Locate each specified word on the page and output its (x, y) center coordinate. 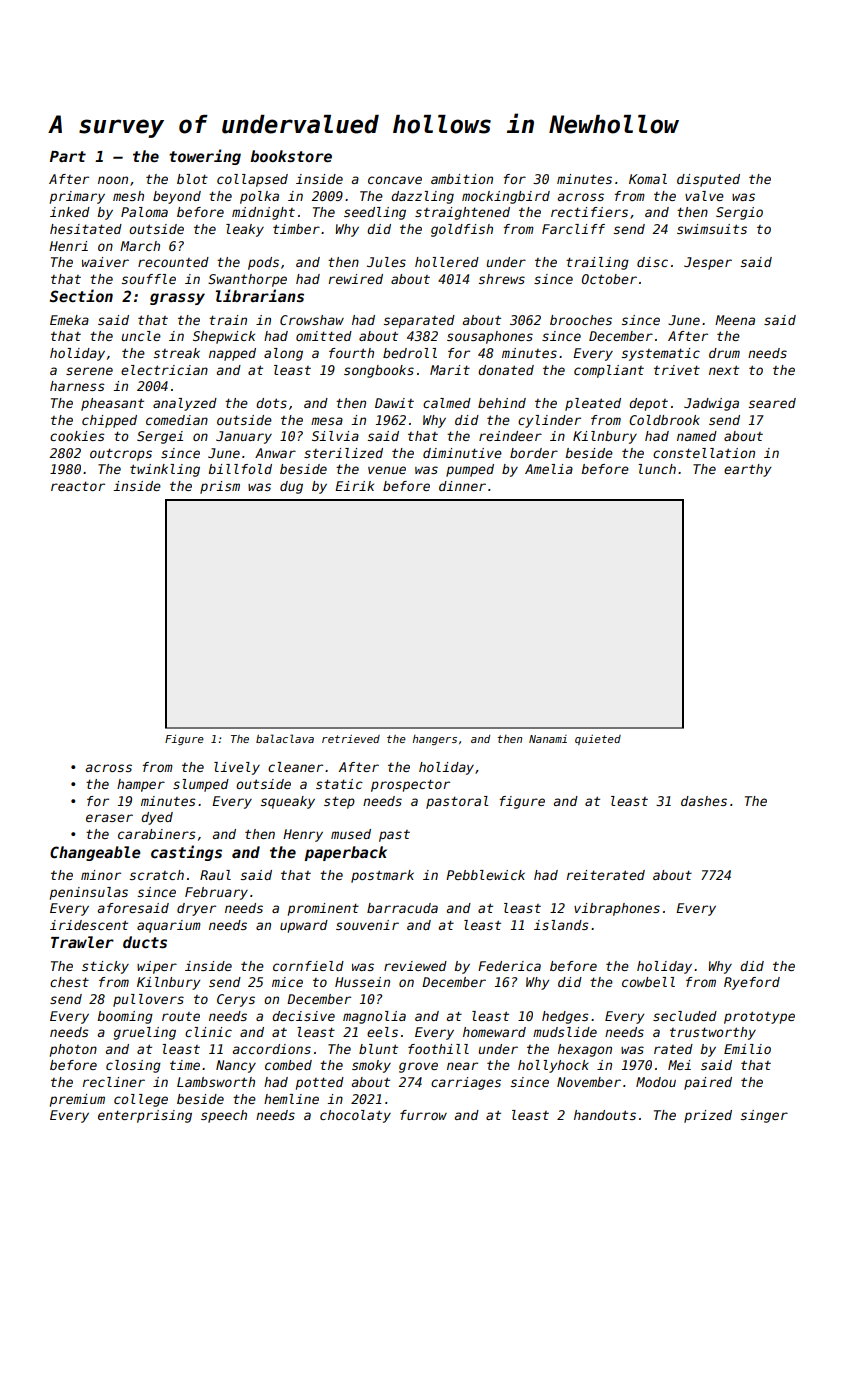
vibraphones (617, 909)
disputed (708, 180)
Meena (735, 320)
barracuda (402, 908)
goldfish (462, 230)
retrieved (351, 739)
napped (232, 354)
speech (224, 1116)
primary (77, 197)
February (216, 893)
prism (220, 487)
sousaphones (490, 337)
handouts (605, 1115)
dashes (704, 801)
